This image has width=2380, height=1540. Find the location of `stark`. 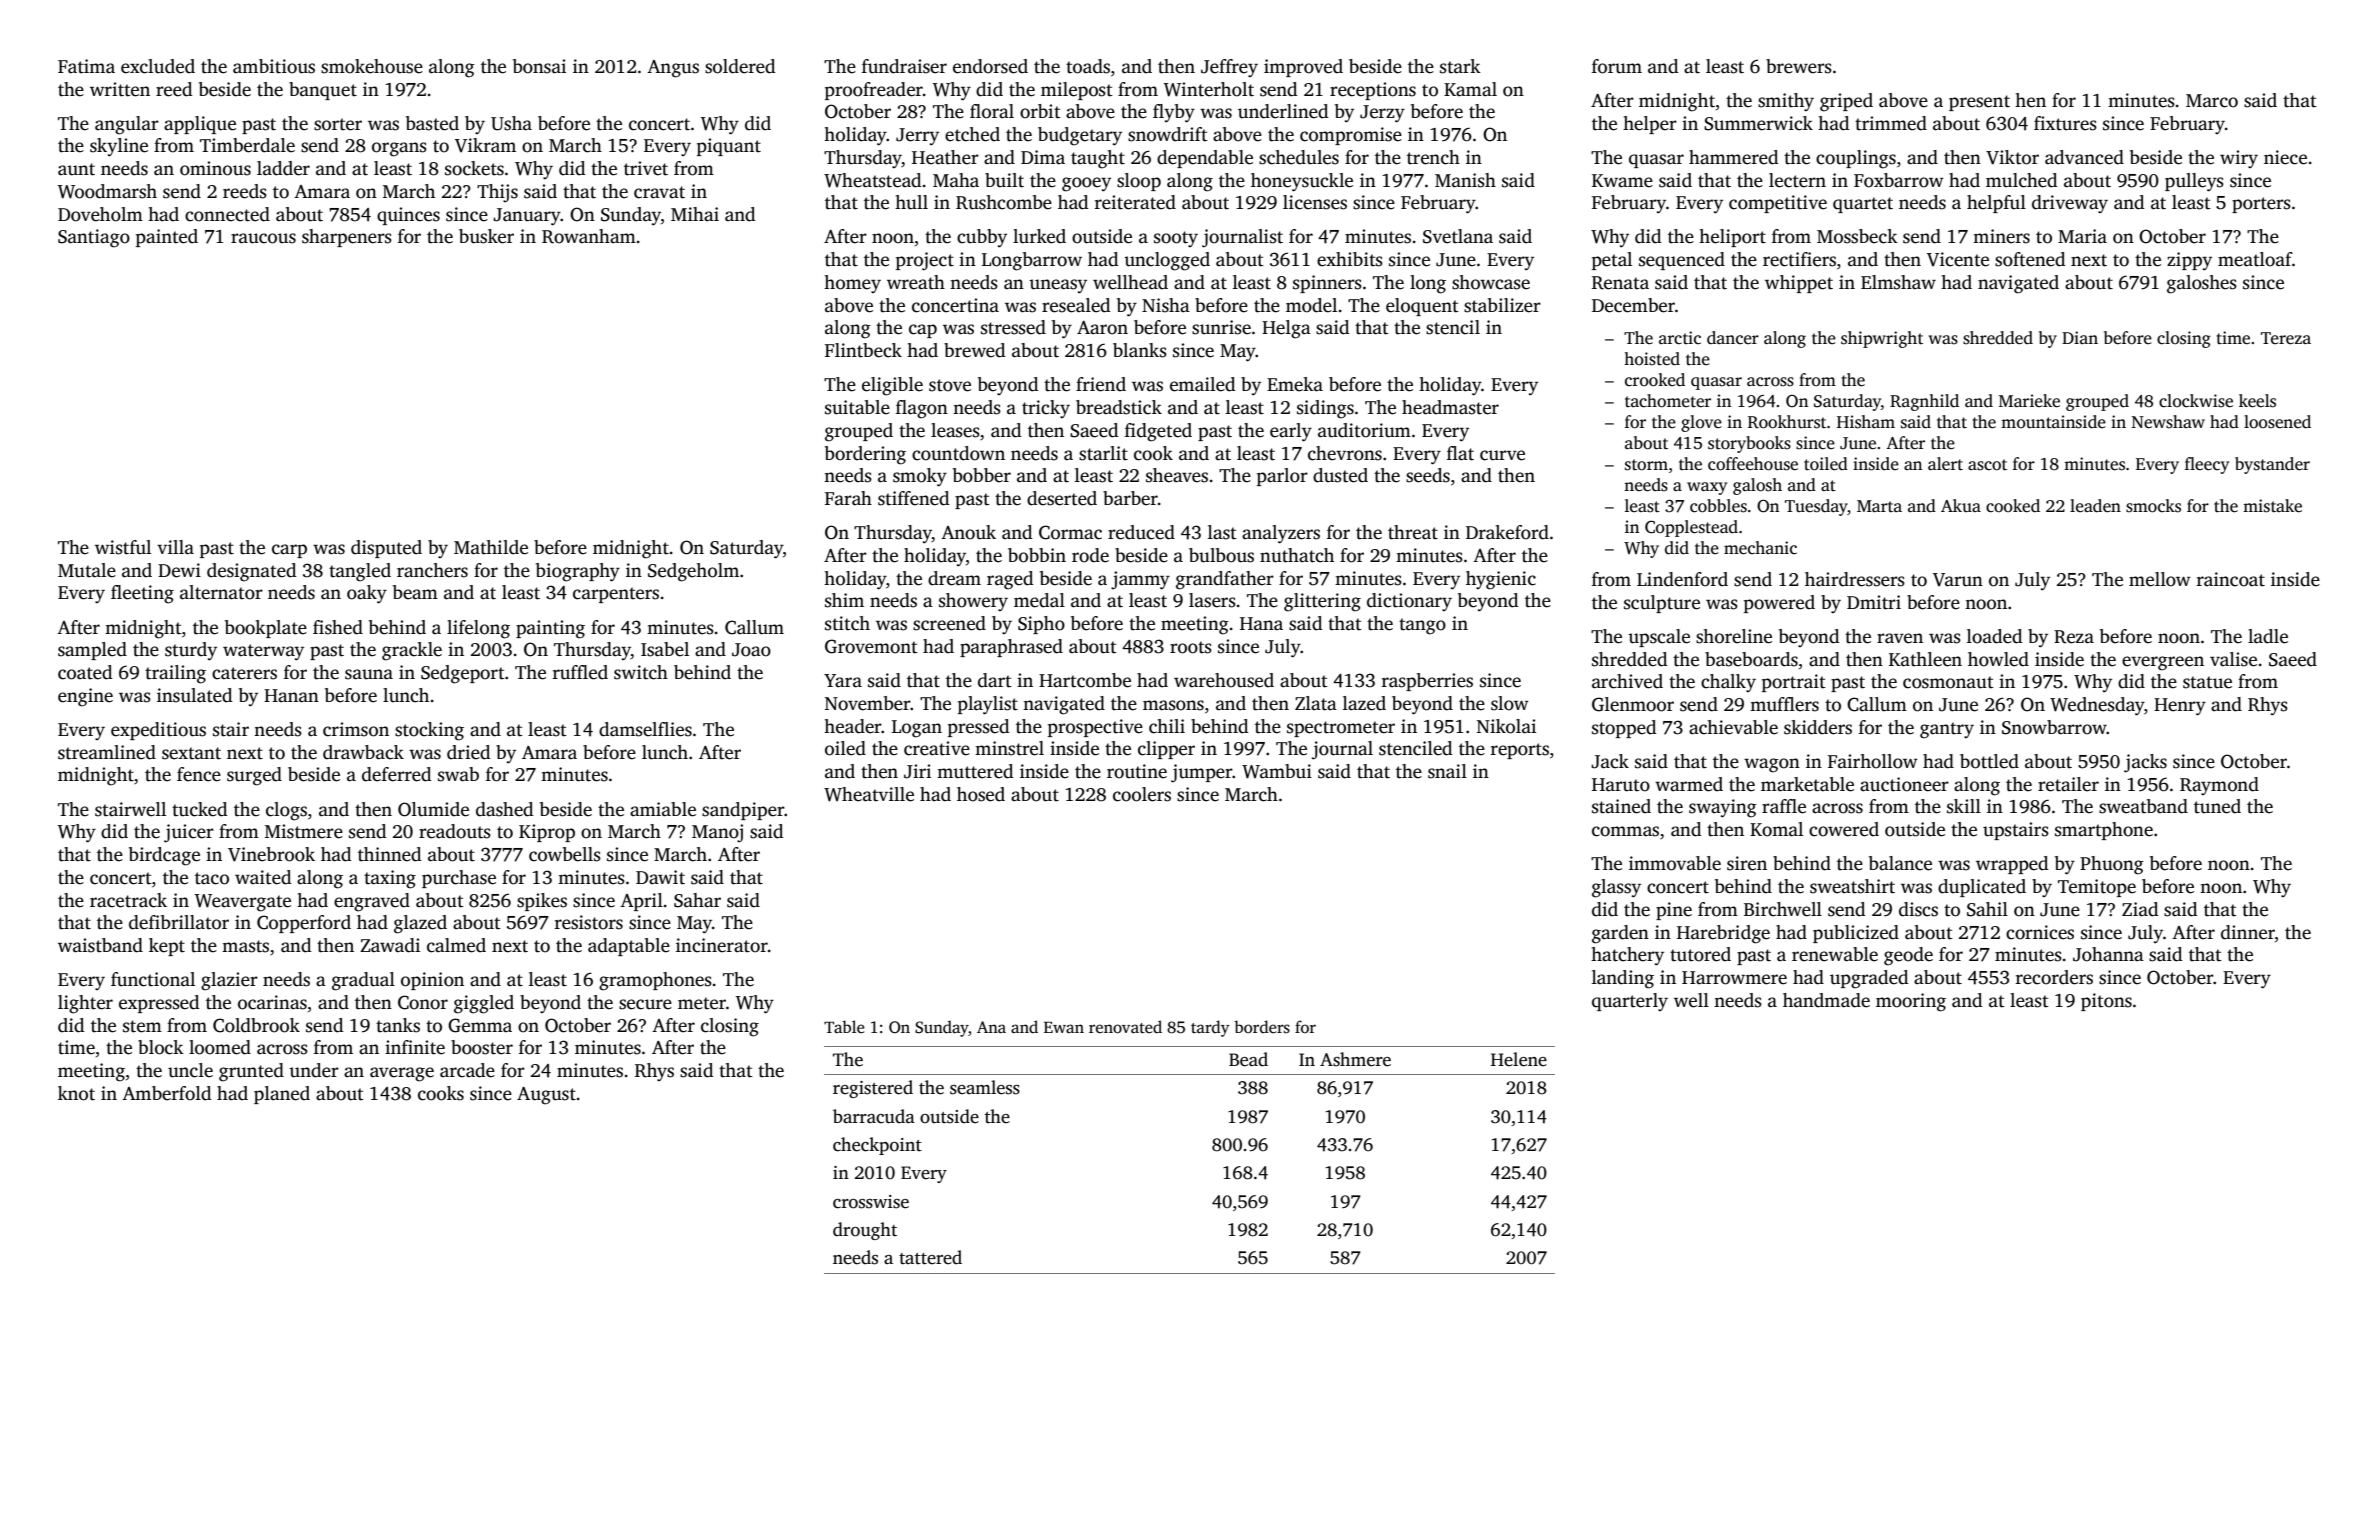

stark is located at coordinates (1460, 66).
